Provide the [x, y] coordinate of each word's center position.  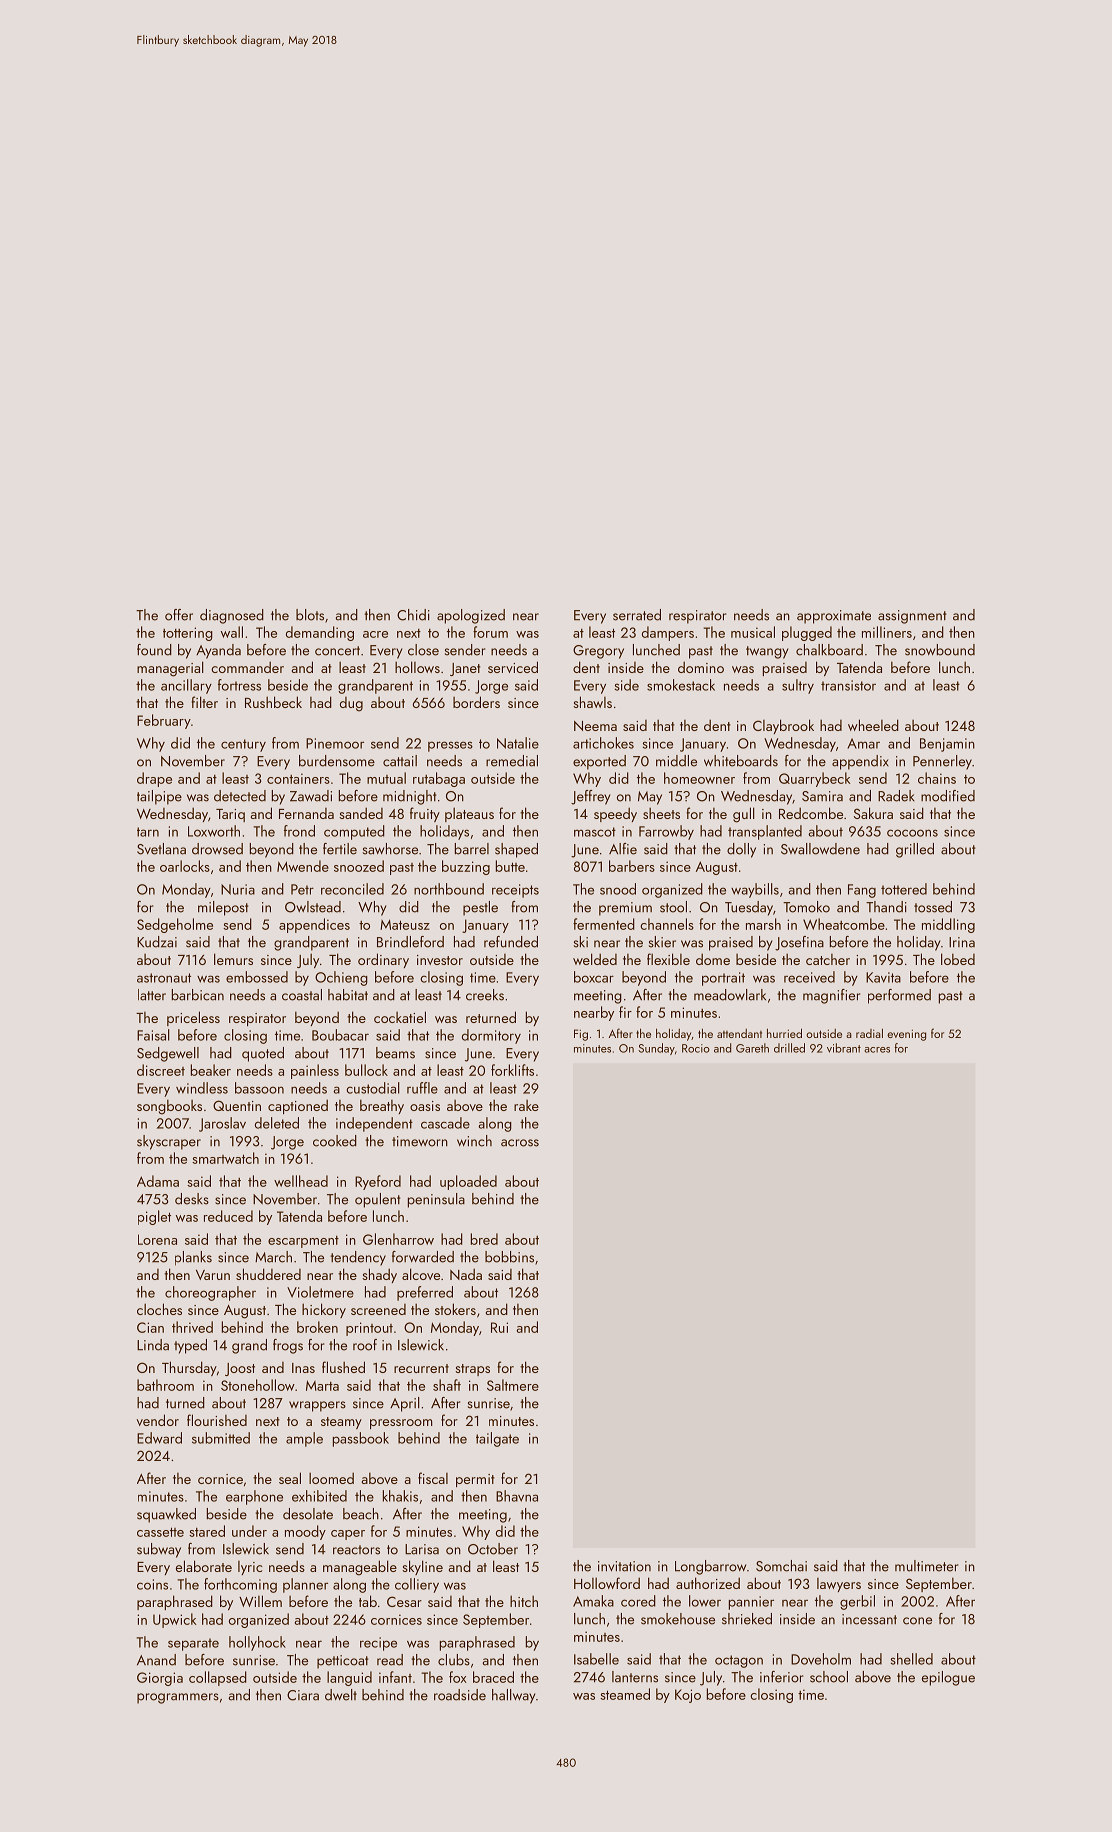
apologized [471, 616]
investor [440, 960]
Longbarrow [710, 1567]
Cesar [404, 1601]
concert [337, 651]
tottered [904, 889]
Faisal [153, 1035]
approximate [834, 617]
